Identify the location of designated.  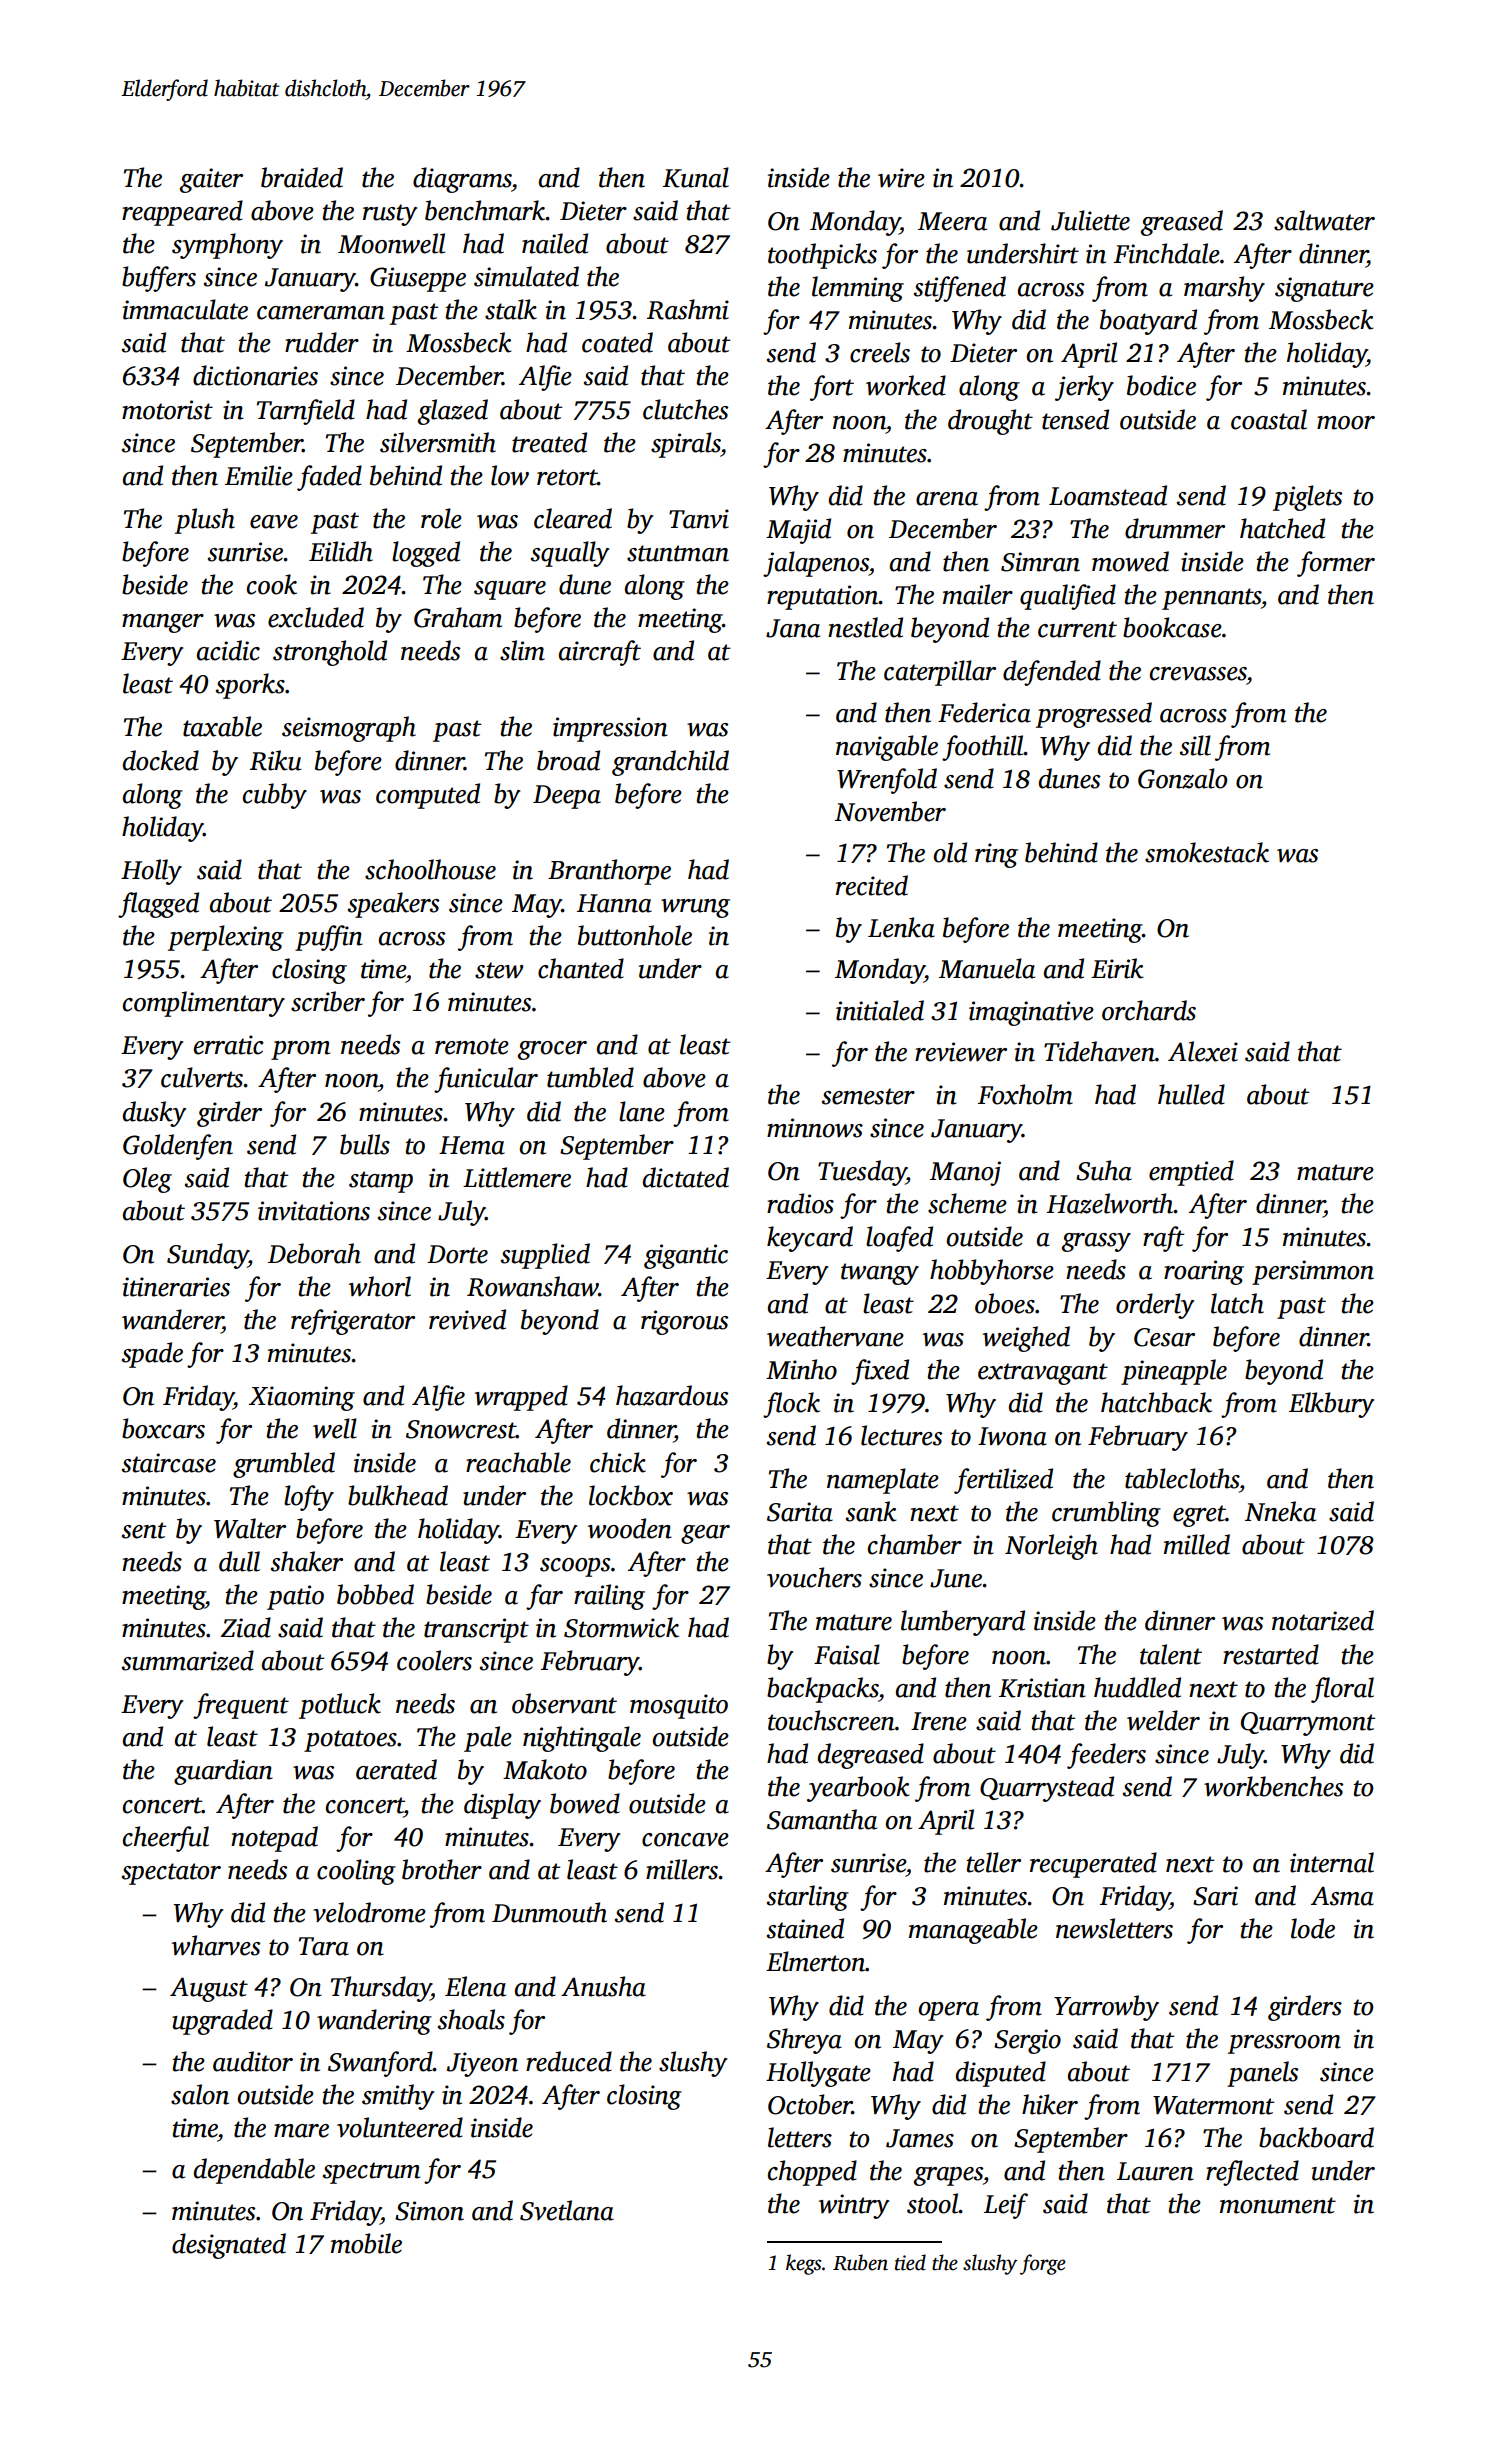
(229, 2246).
